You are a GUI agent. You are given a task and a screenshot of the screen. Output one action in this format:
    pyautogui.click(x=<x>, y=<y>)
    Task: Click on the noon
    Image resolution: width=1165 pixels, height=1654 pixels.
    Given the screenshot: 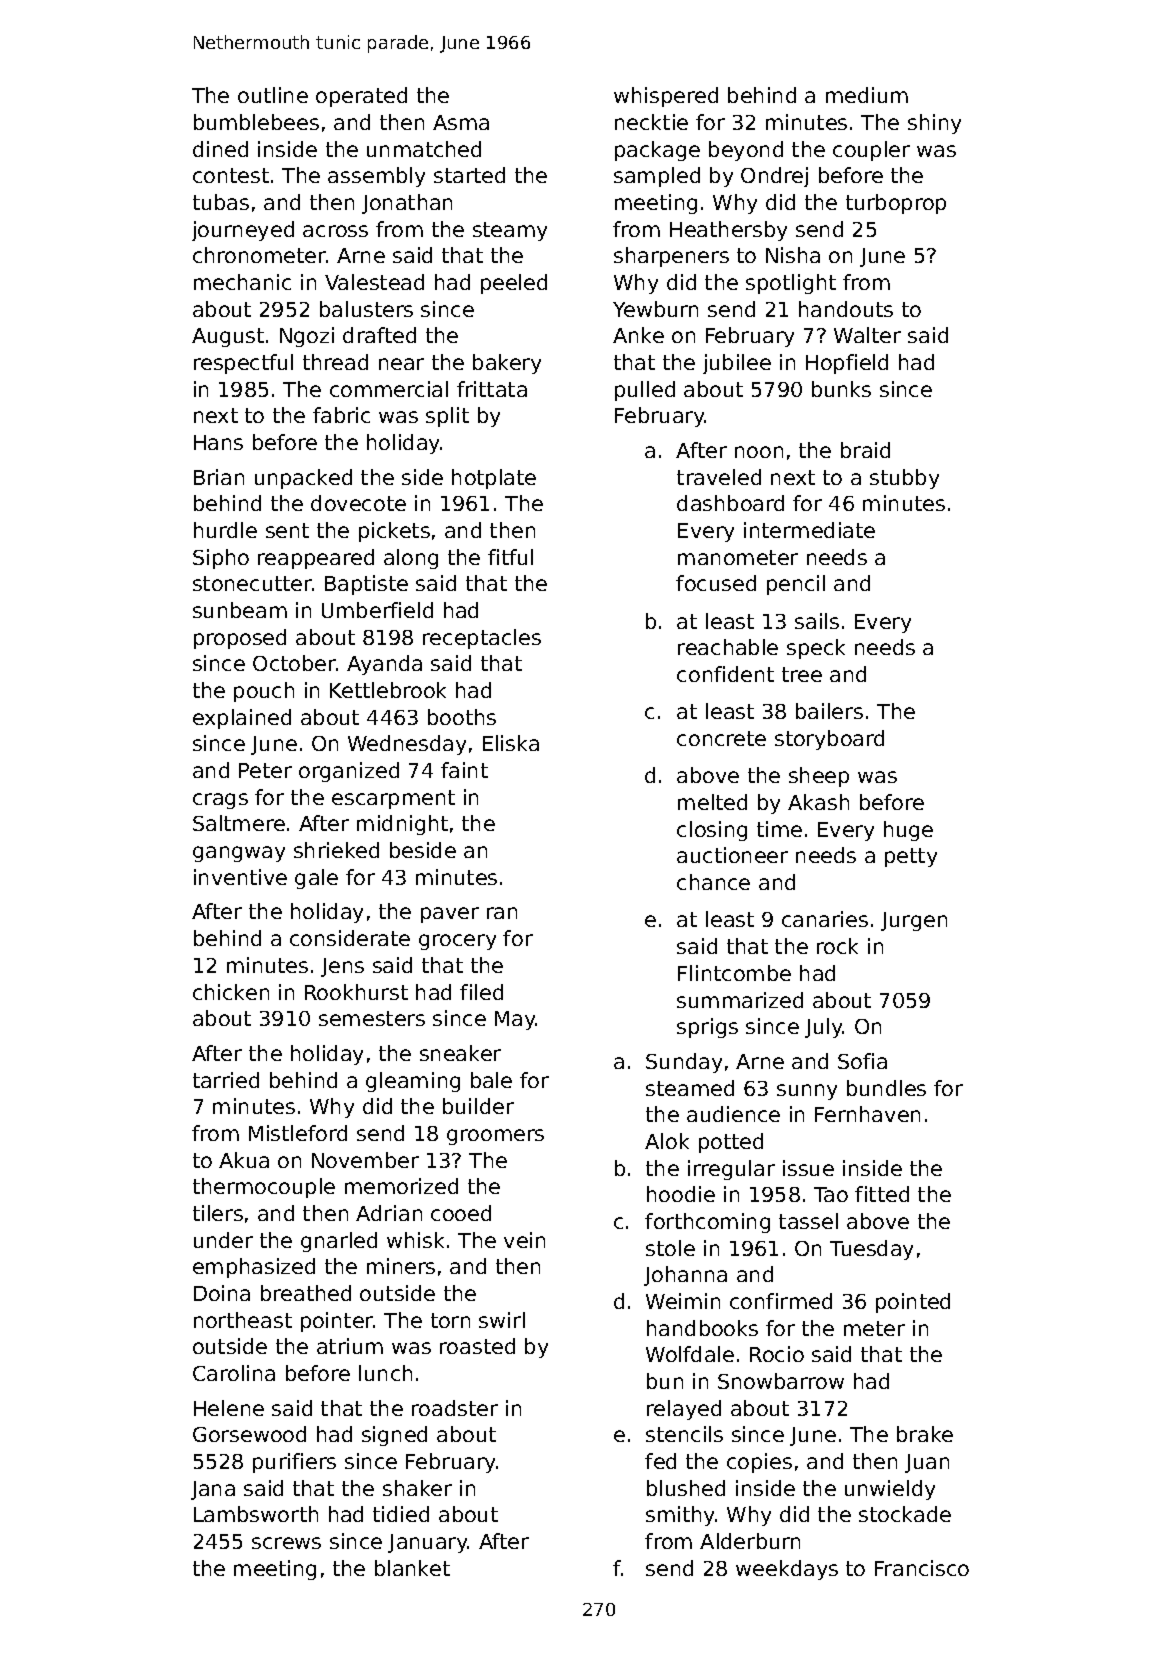 What is the action you would take?
    pyautogui.click(x=759, y=452)
